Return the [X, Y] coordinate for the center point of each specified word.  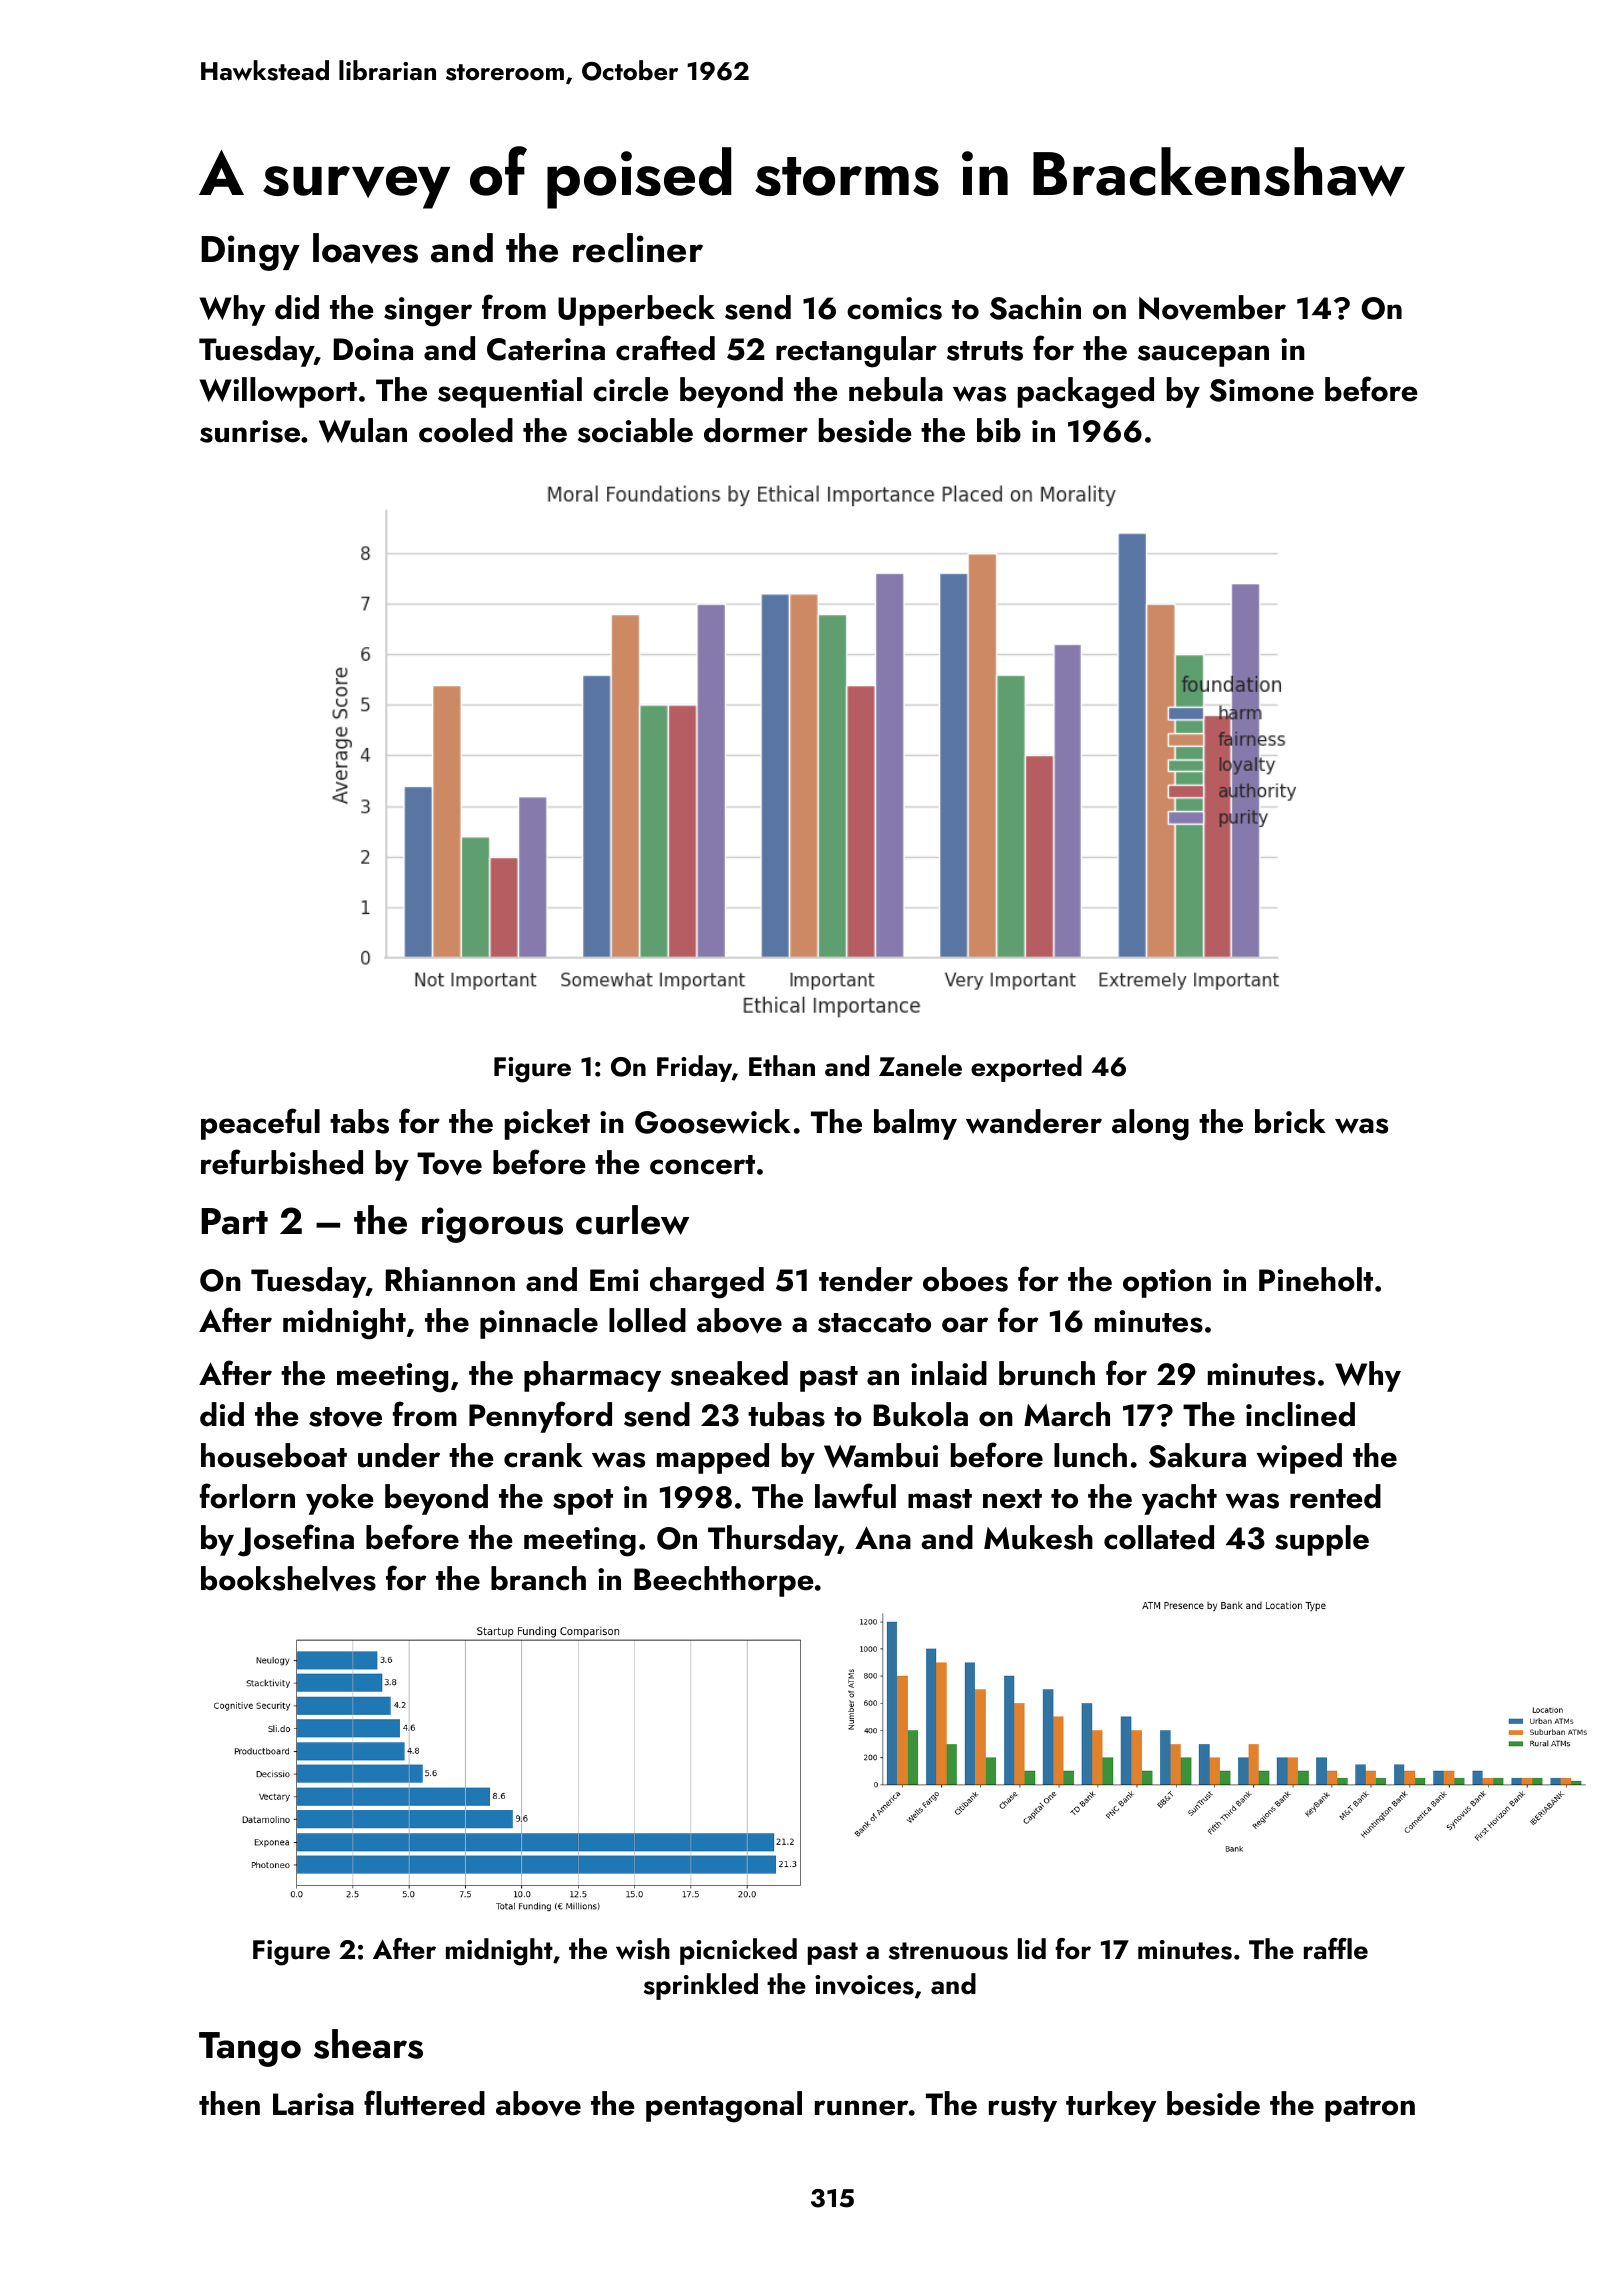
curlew [632, 1220]
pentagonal [724, 2107]
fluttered [424, 2103]
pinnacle [539, 1323]
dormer [756, 430]
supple [1322, 1540]
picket [547, 1124]
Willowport [278, 392]
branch [538, 1578]
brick [1290, 1121]
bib [999, 430]
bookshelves [288, 1578]
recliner [638, 248]
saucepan [1203, 356]
